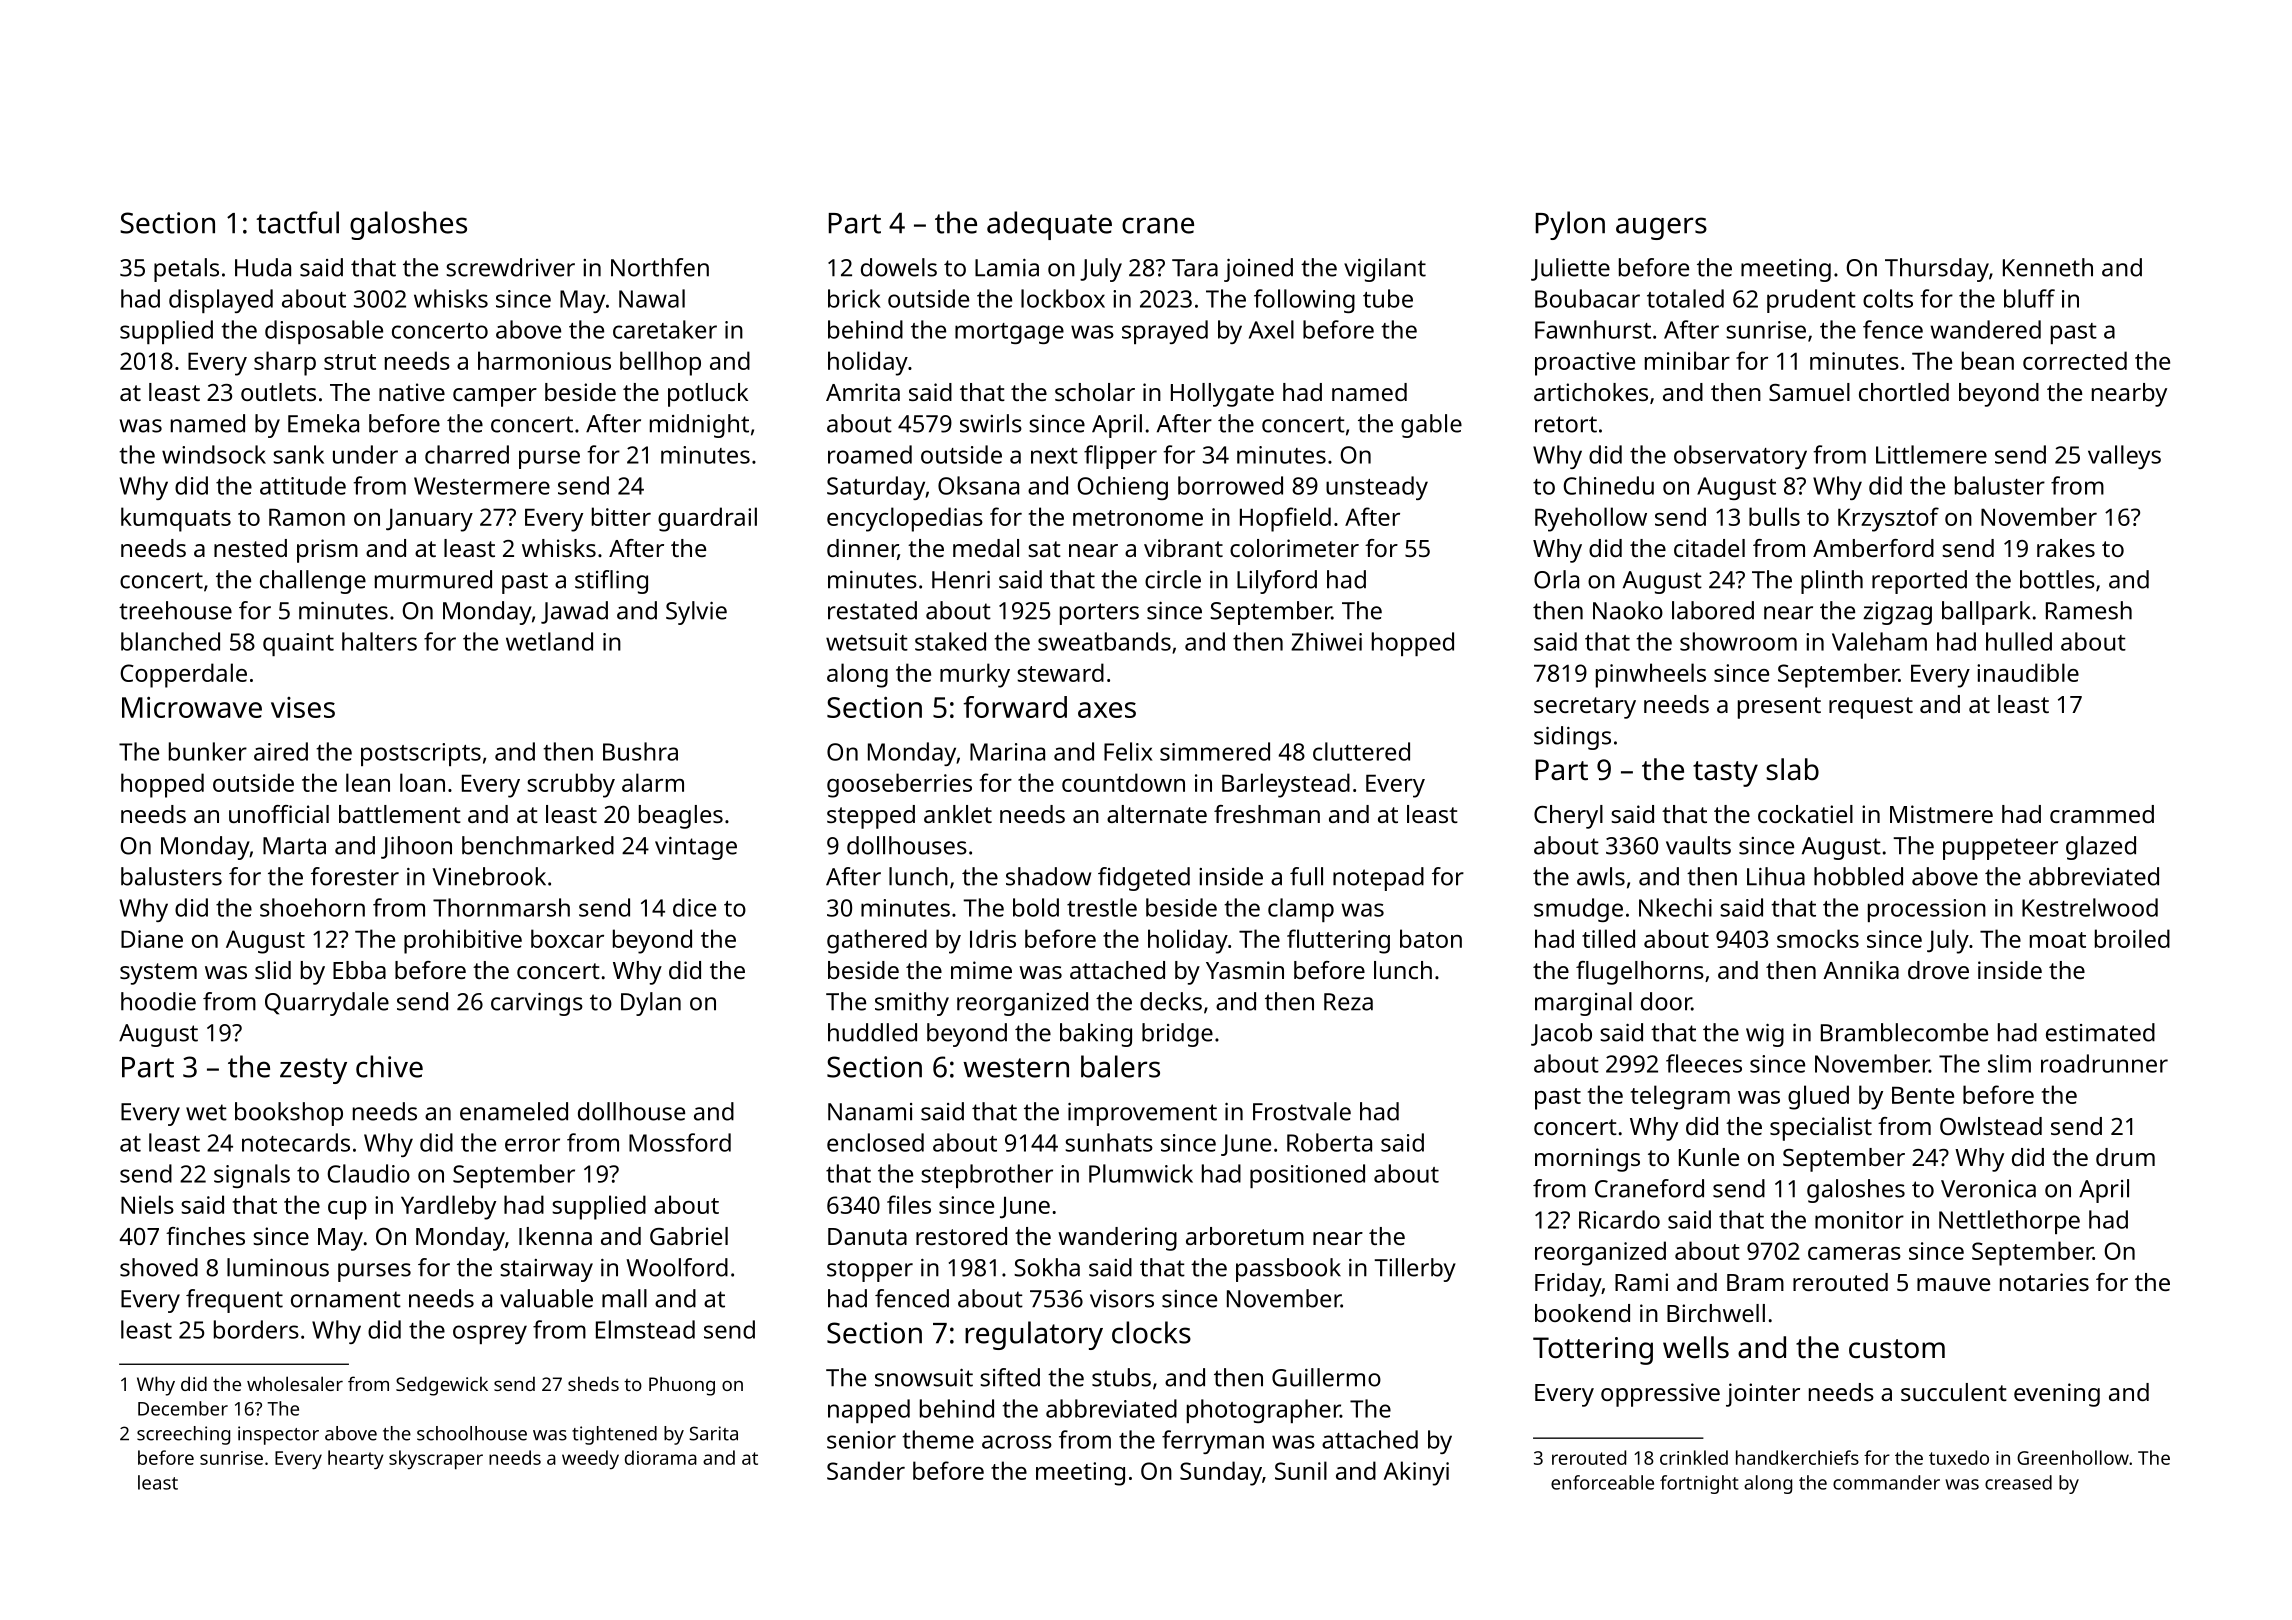  Describe the element at coordinates (866, 1470) in the image. I see `Sander` at that location.
